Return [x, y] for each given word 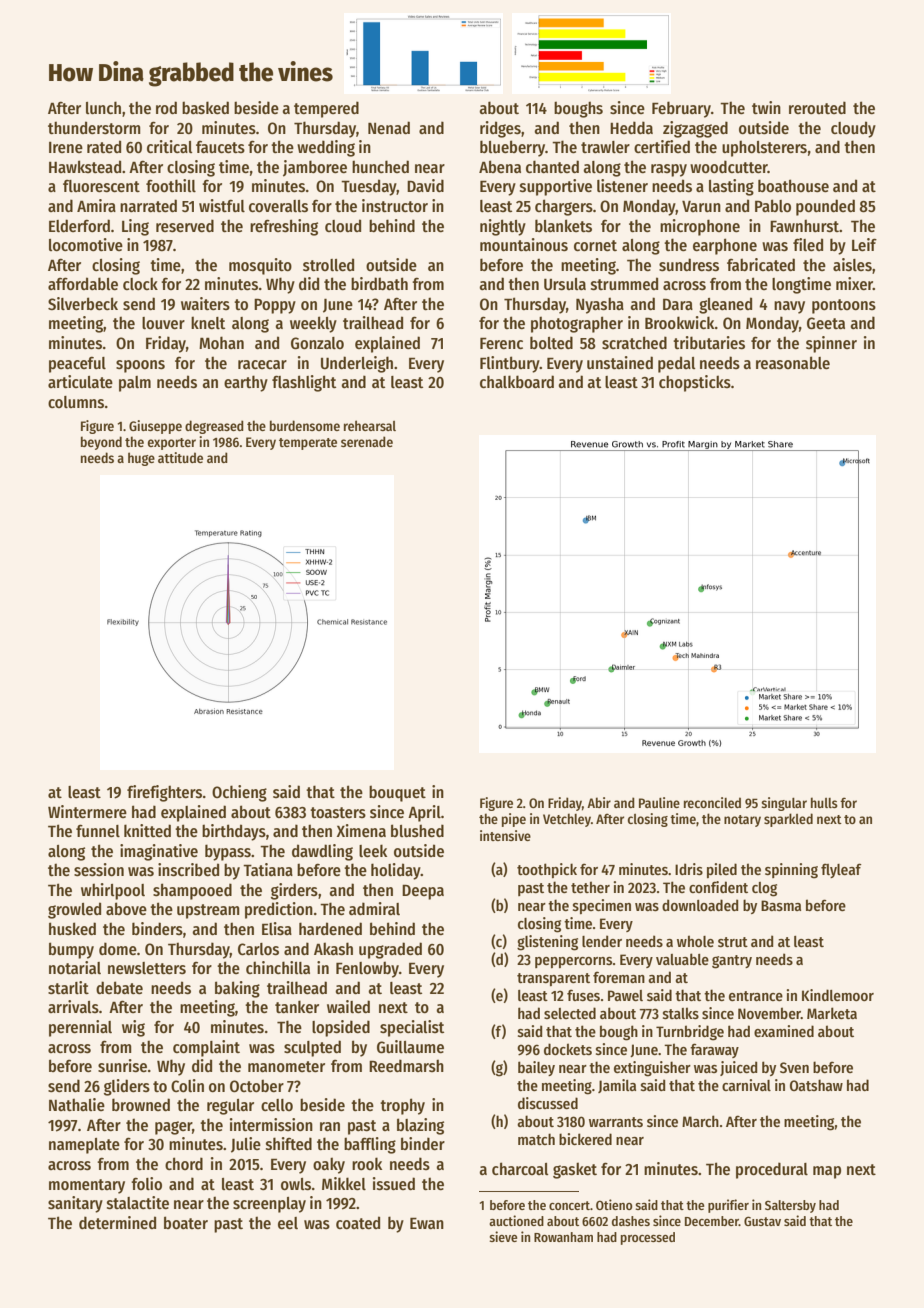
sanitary [75, 1204]
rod [166, 107]
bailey [536, 1068]
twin [766, 107]
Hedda [631, 127]
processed [648, 1238]
